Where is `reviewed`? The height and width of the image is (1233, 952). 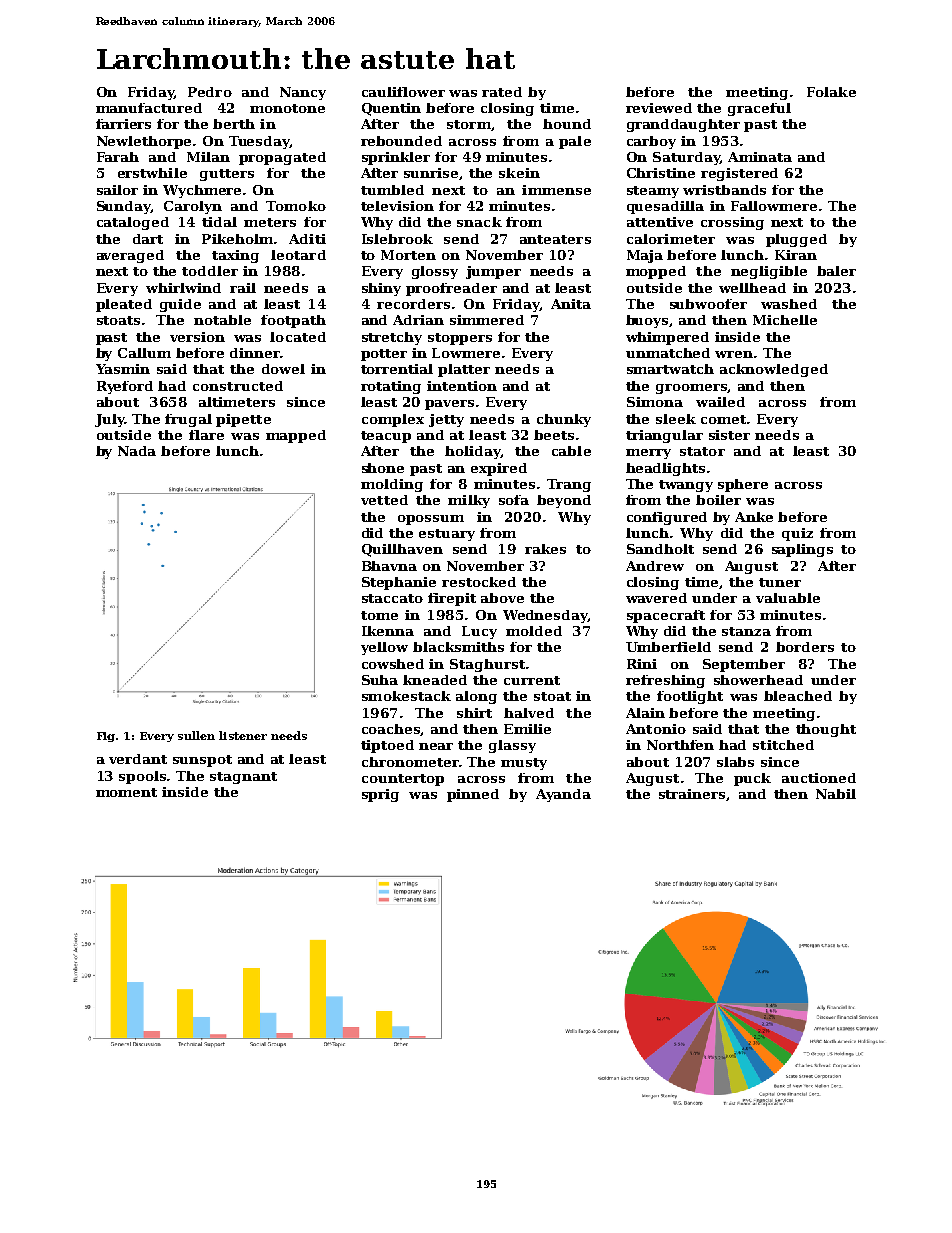 reviewed is located at coordinates (659, 108).
